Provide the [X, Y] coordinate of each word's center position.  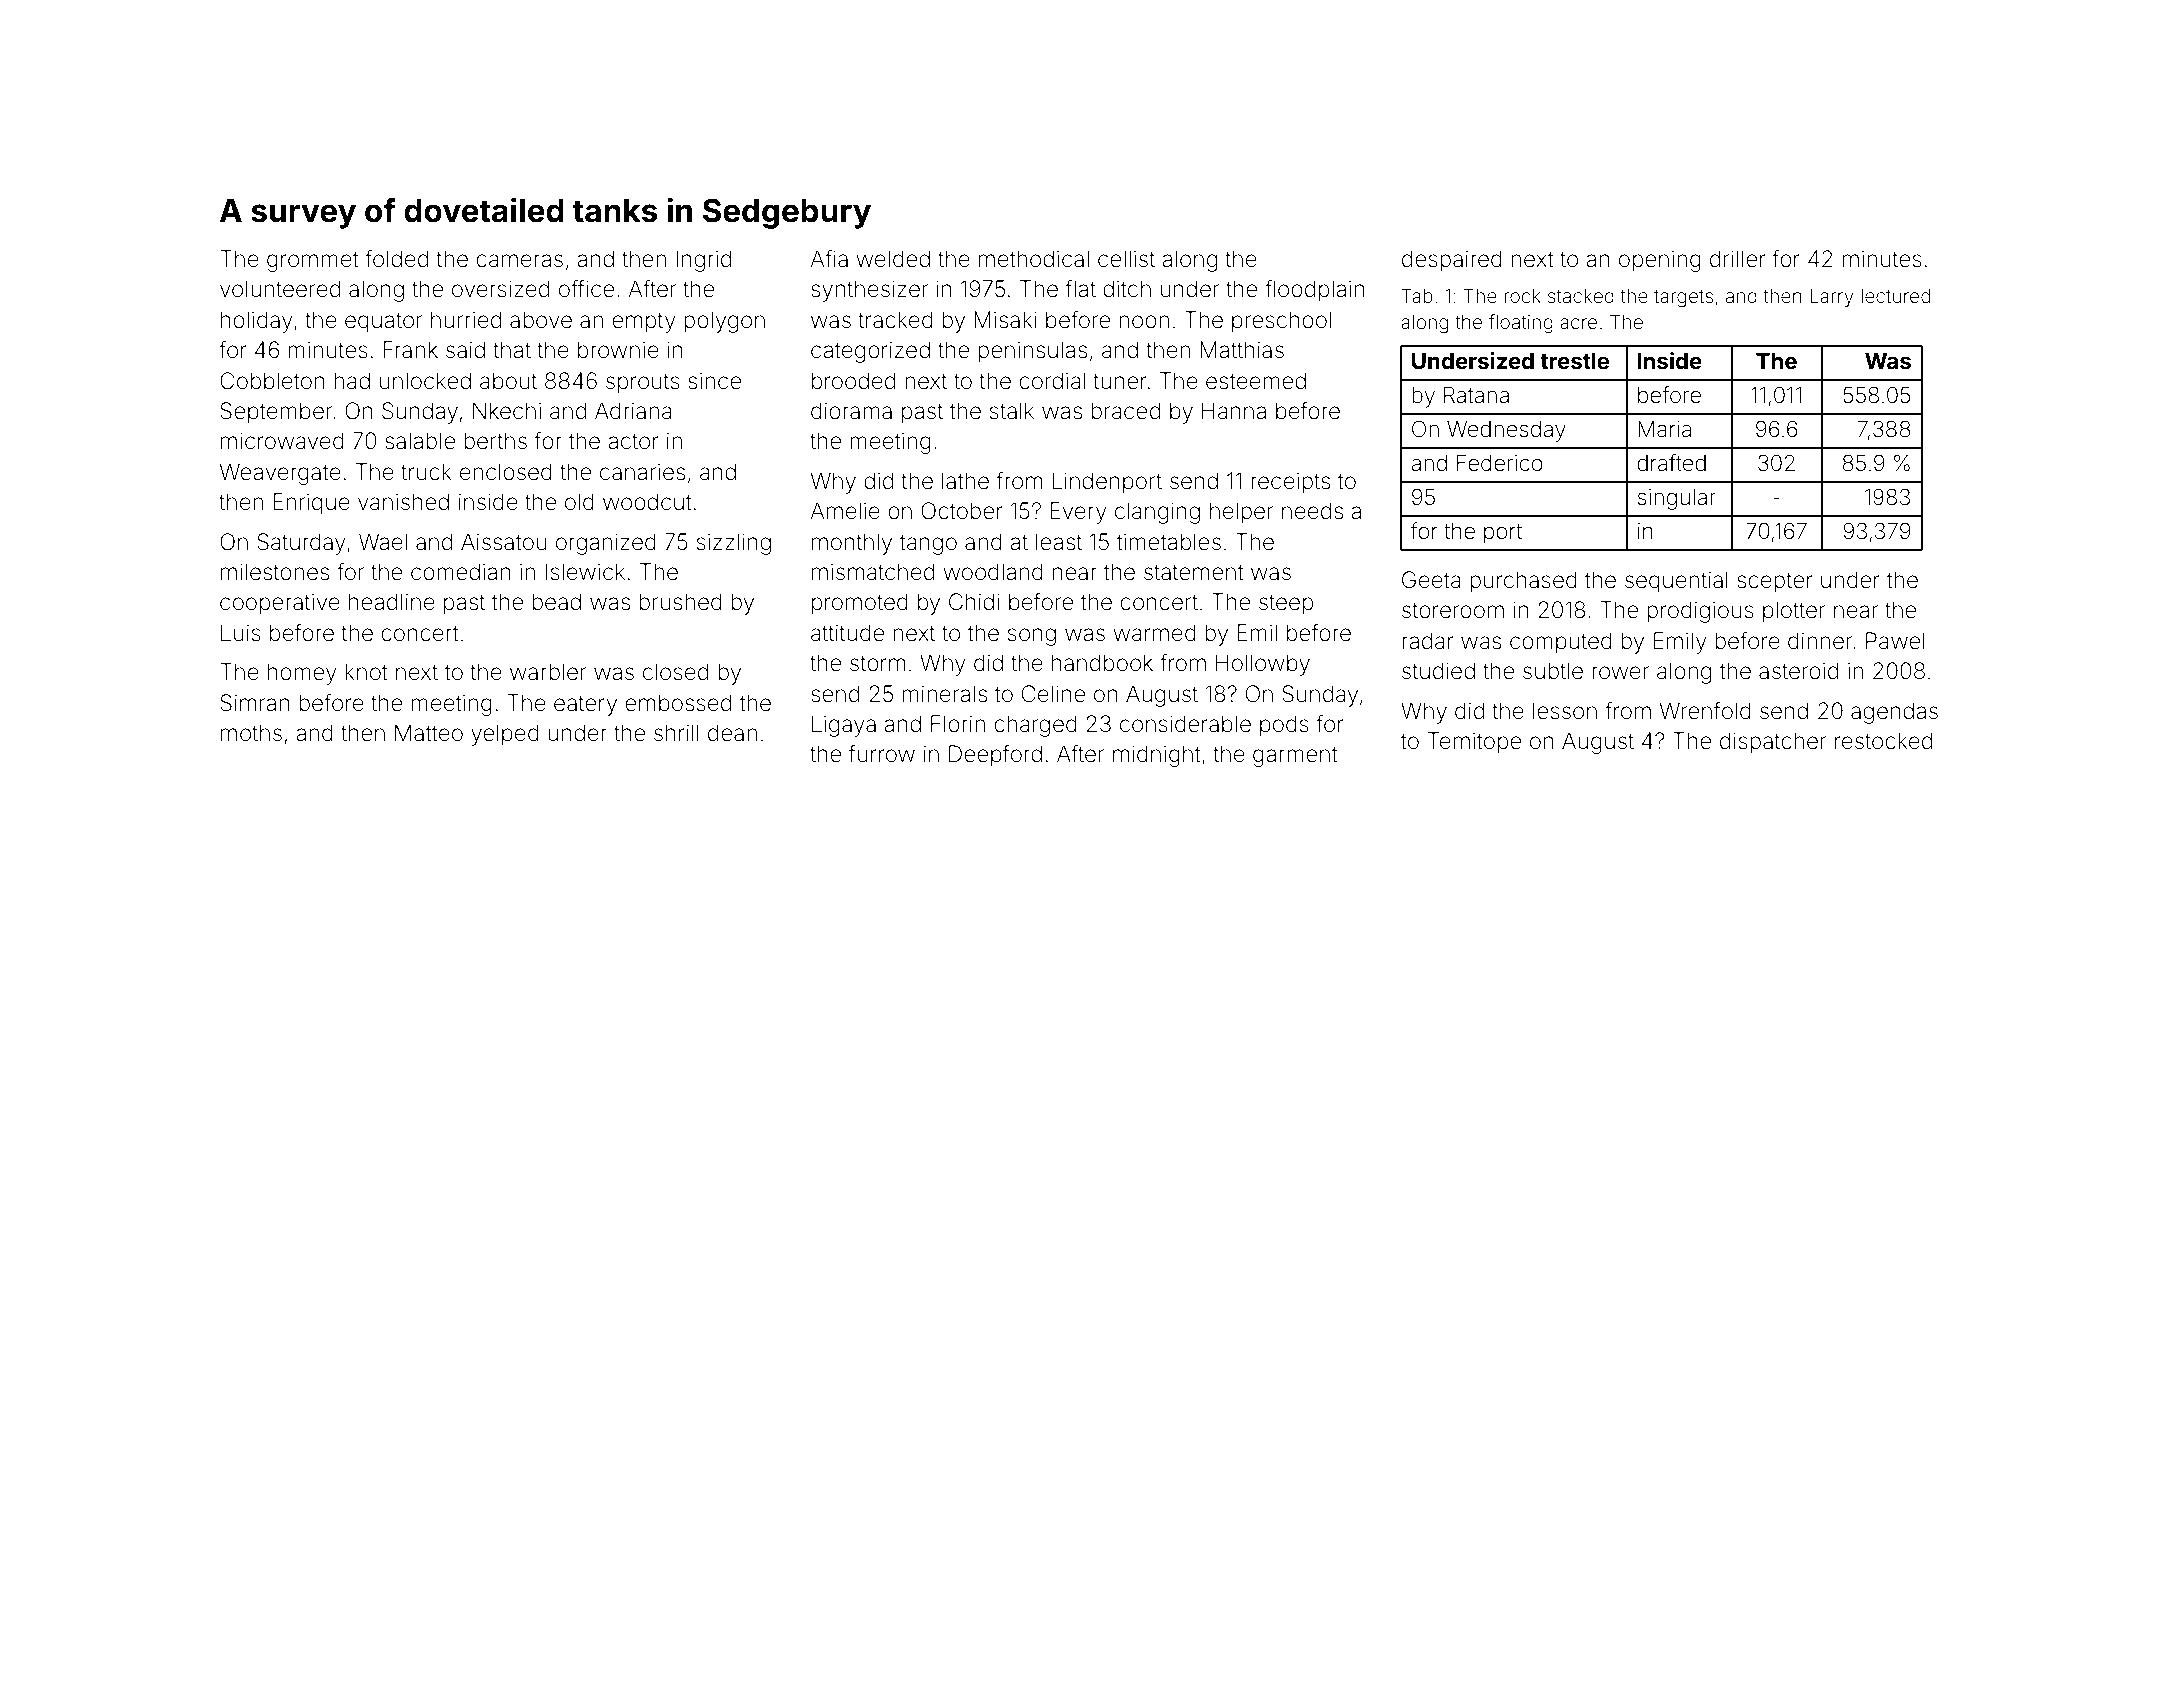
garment [1295, 757]
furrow [882, 754]
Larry [1832, 298]
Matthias [1242, 350]
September [276, 413]
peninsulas [1032, 352]
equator [383, 322]
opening [1660, 261]
